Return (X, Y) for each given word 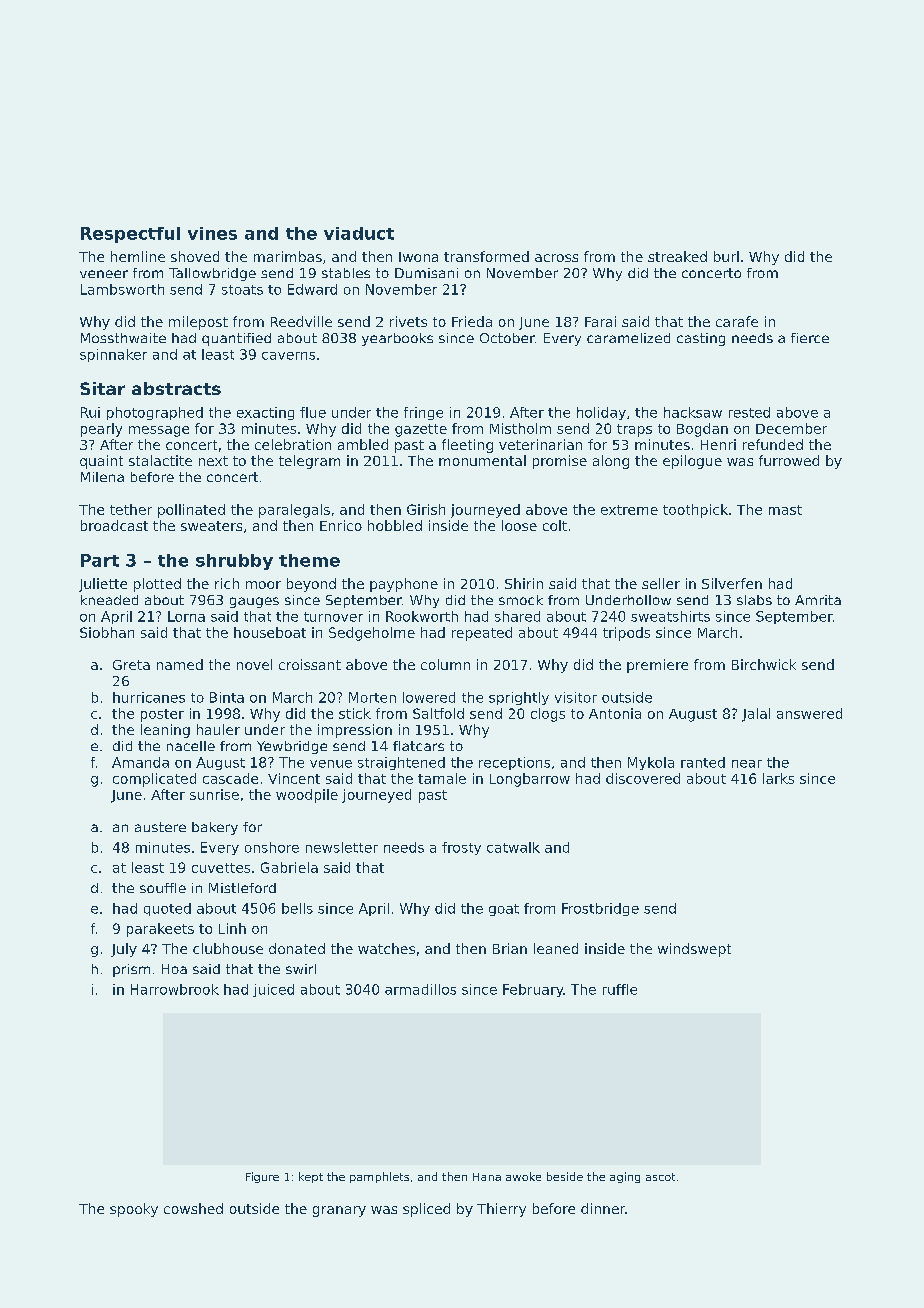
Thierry (501, 1210)
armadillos (420, 989)
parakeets (160, 930)
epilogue (692, 462)
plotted (157, 585)
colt (555, 525)
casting (701, 339)
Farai (600, 321)
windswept (694, 950)
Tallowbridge (212, 274)
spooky (134, 1210)
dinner (603, 1208)
